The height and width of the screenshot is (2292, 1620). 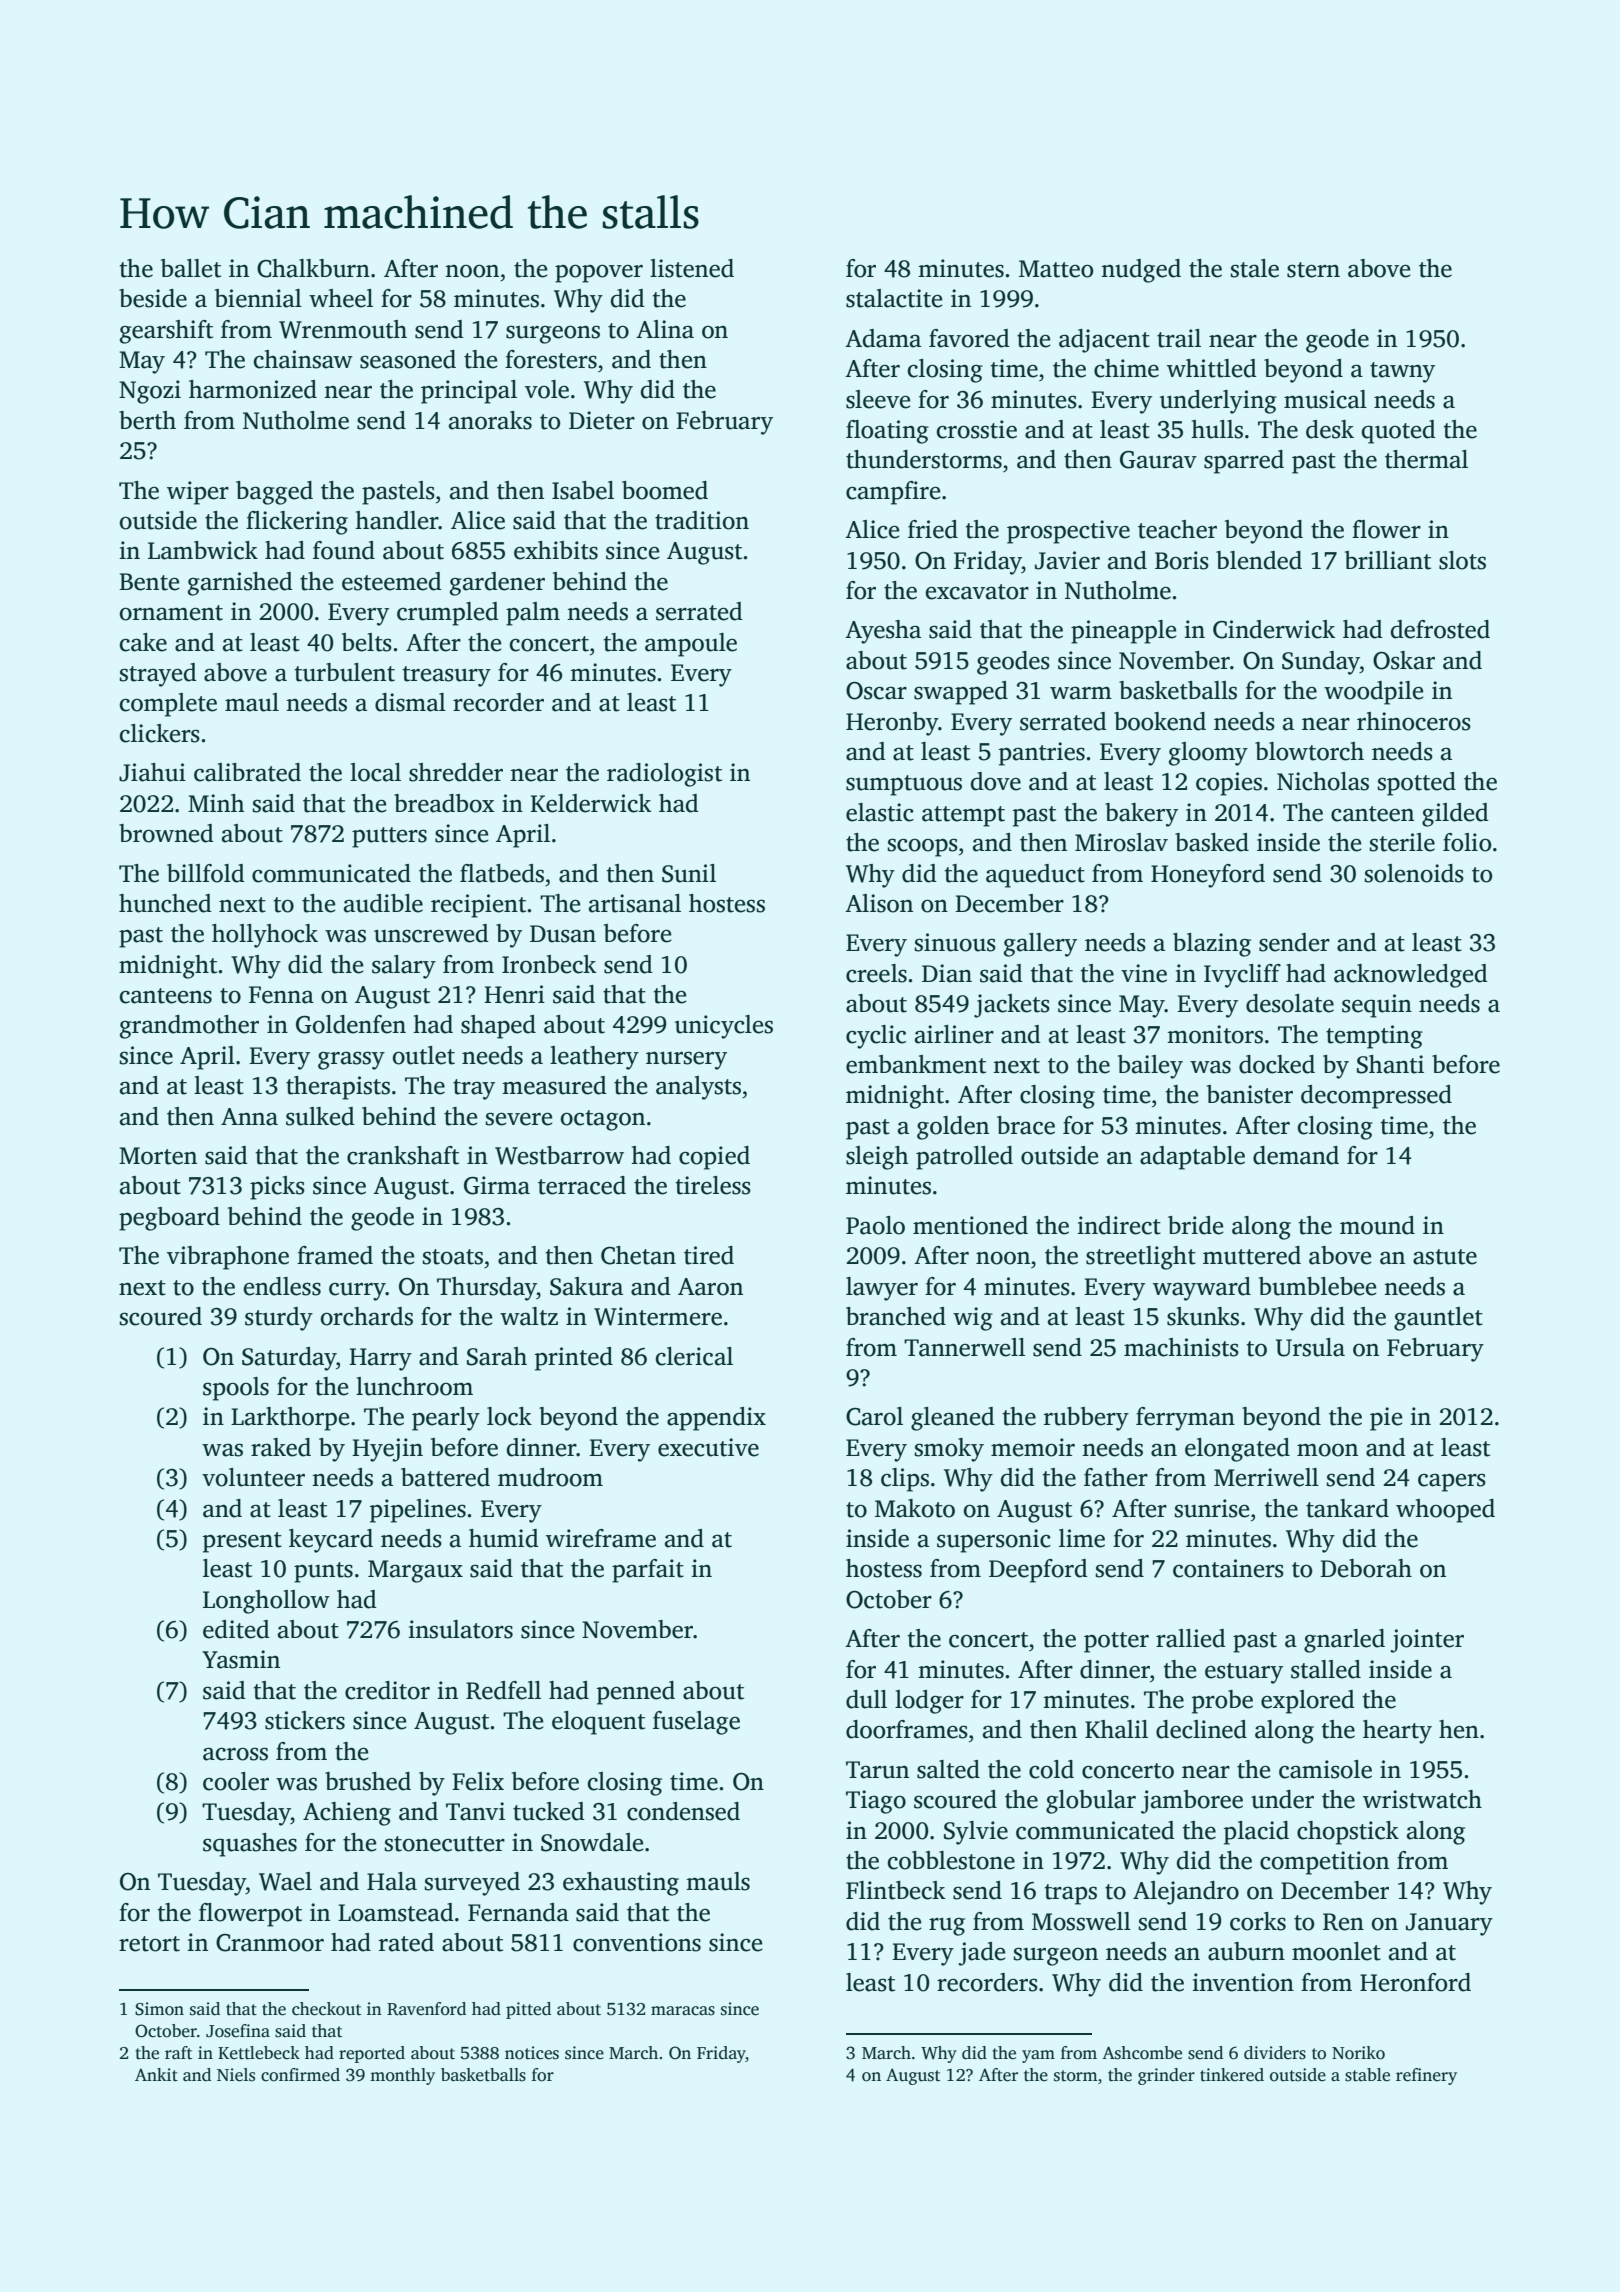 I want to click on wiper, so click(x=198, y=493).
